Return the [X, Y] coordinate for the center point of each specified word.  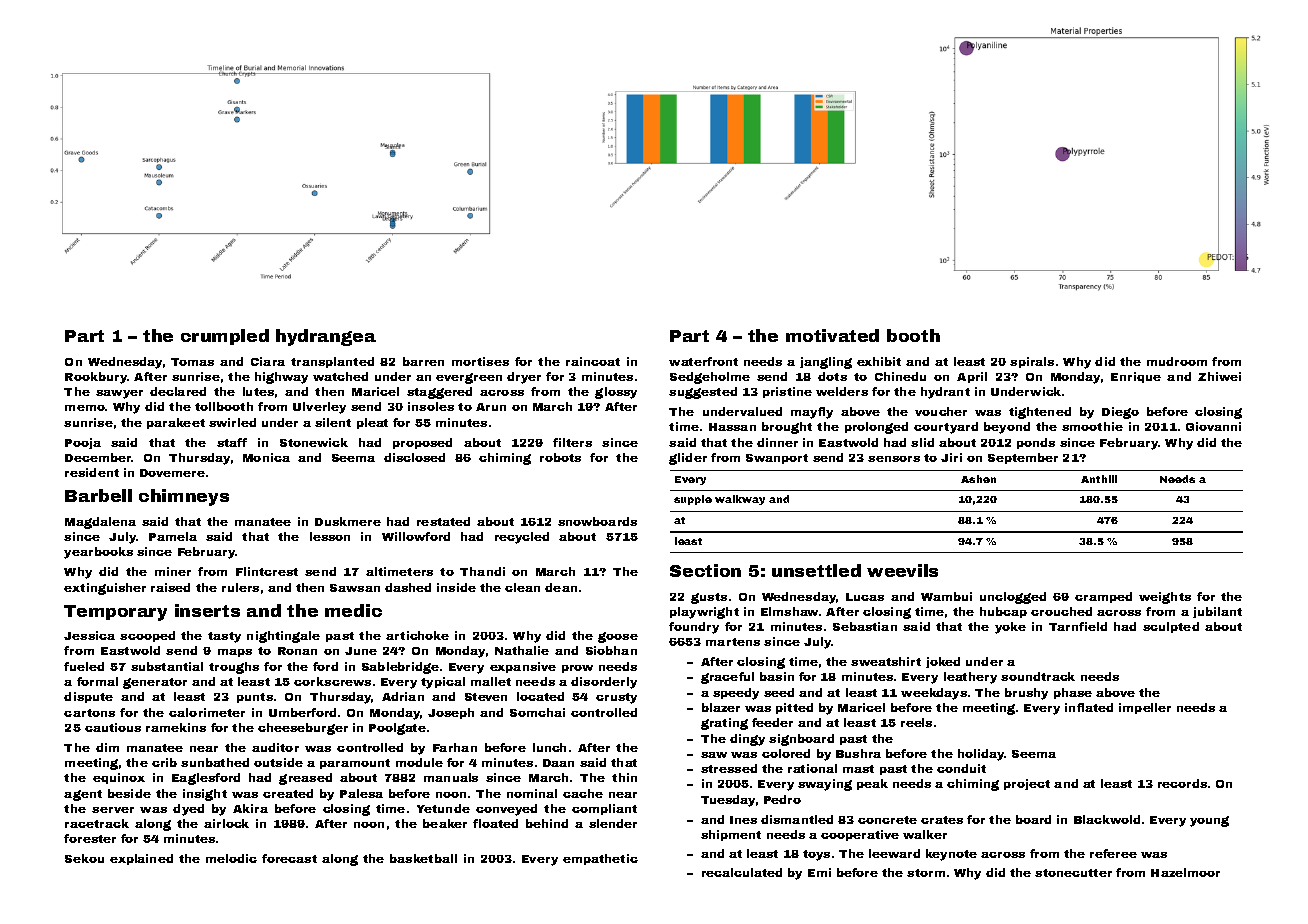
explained [141, 859]
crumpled [225, 337]
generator [155, 683]
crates [942, 820]
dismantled [797, 819]
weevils [902, 570]
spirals [1032, 362]
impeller [1145, 708]
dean [561, 587]
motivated [832, 335]
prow [577, 669]
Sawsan [355, 588]
